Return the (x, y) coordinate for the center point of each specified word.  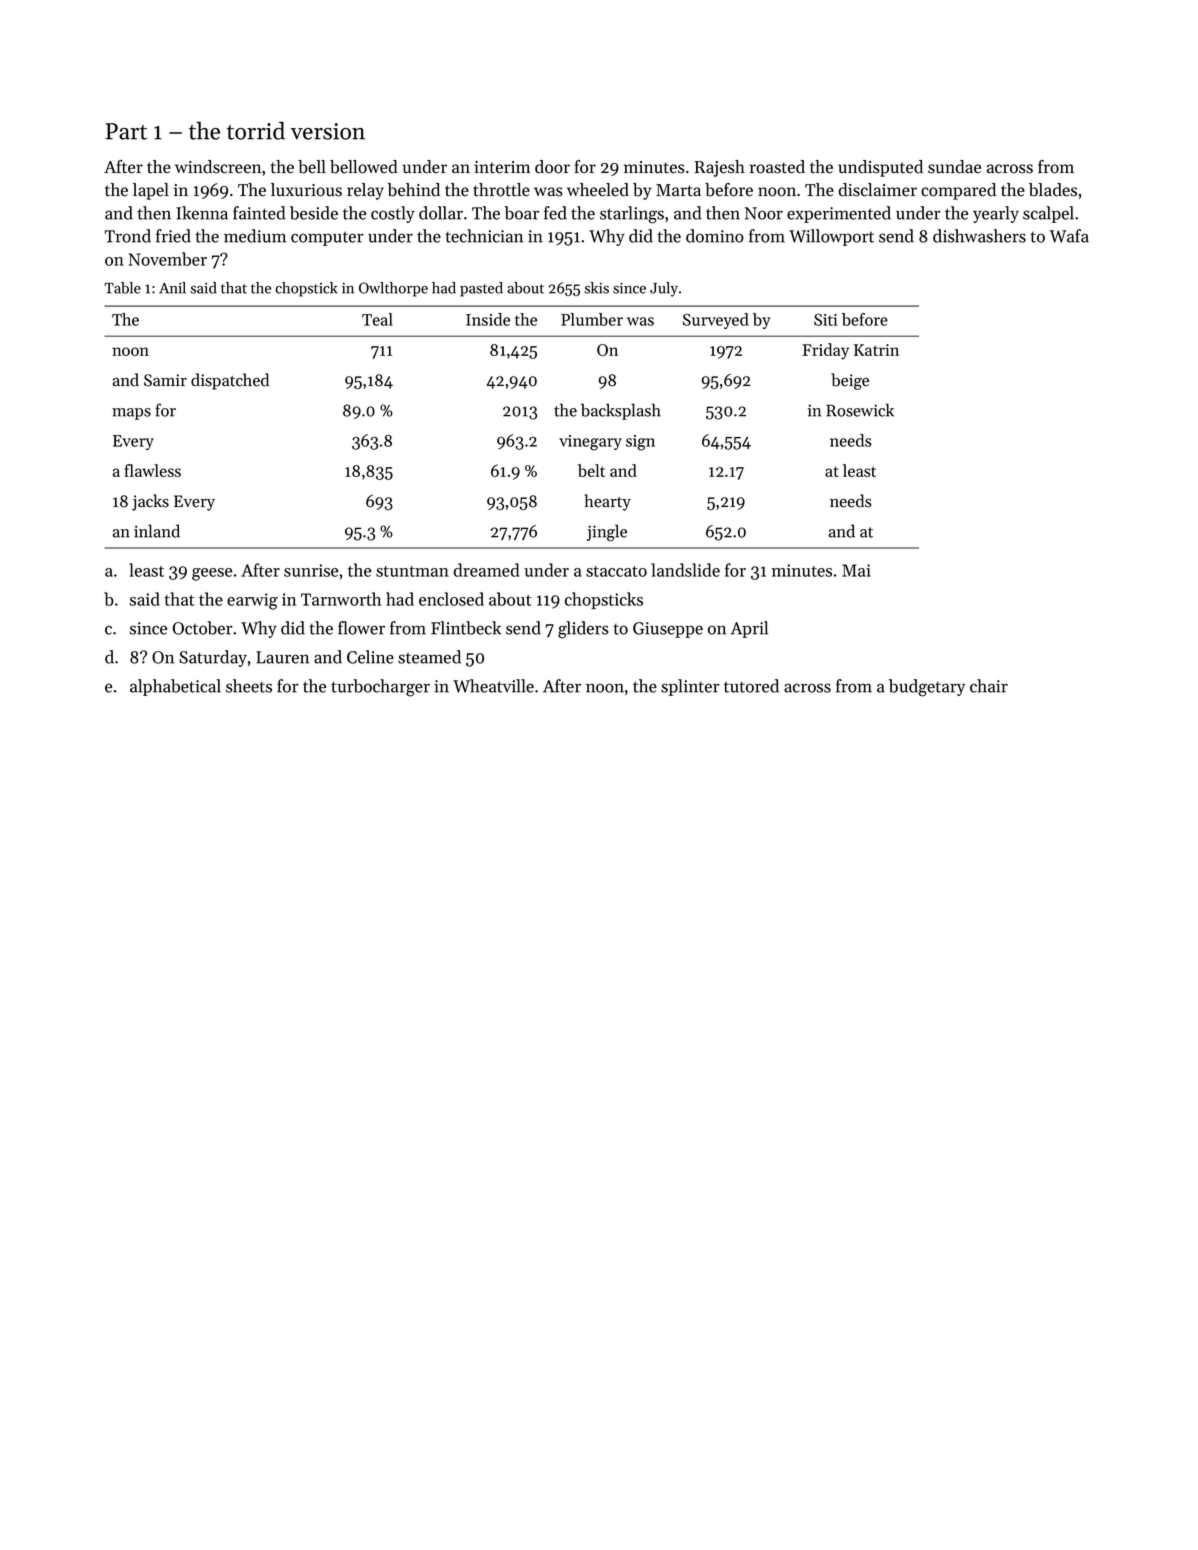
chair (989, 686)
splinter (690, 687)
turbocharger (380, 688)
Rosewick (860, 410)
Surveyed (716, 321)
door (552, 167)
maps (131, 414)
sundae (954, 167)
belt (591, 470)
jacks (150, 502)
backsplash (621, 411)
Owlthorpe (393, 289)
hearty (607, 502)
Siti (825, 320)
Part (126, 131)
